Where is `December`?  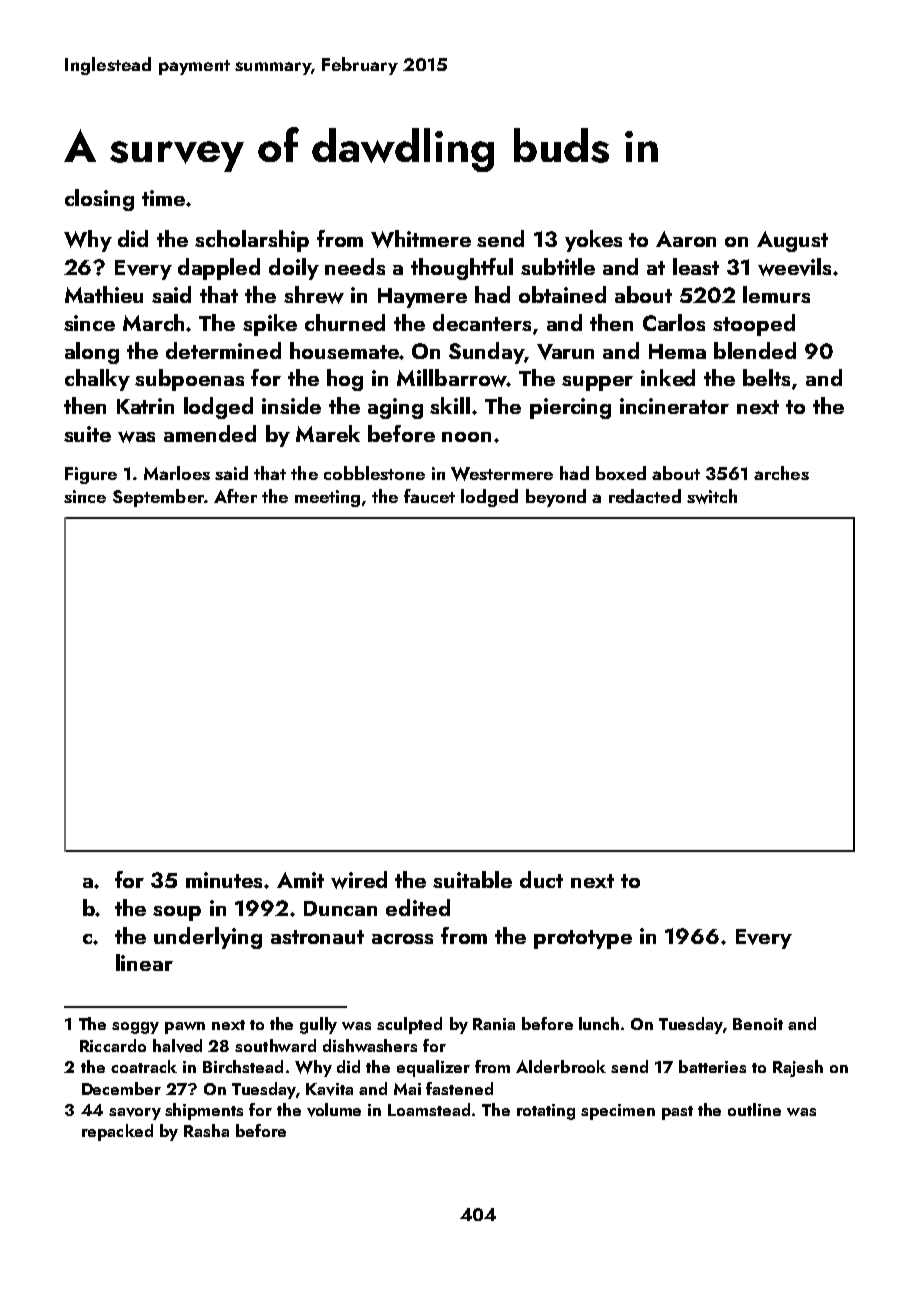
December is located at coordinates (121, 1088).
